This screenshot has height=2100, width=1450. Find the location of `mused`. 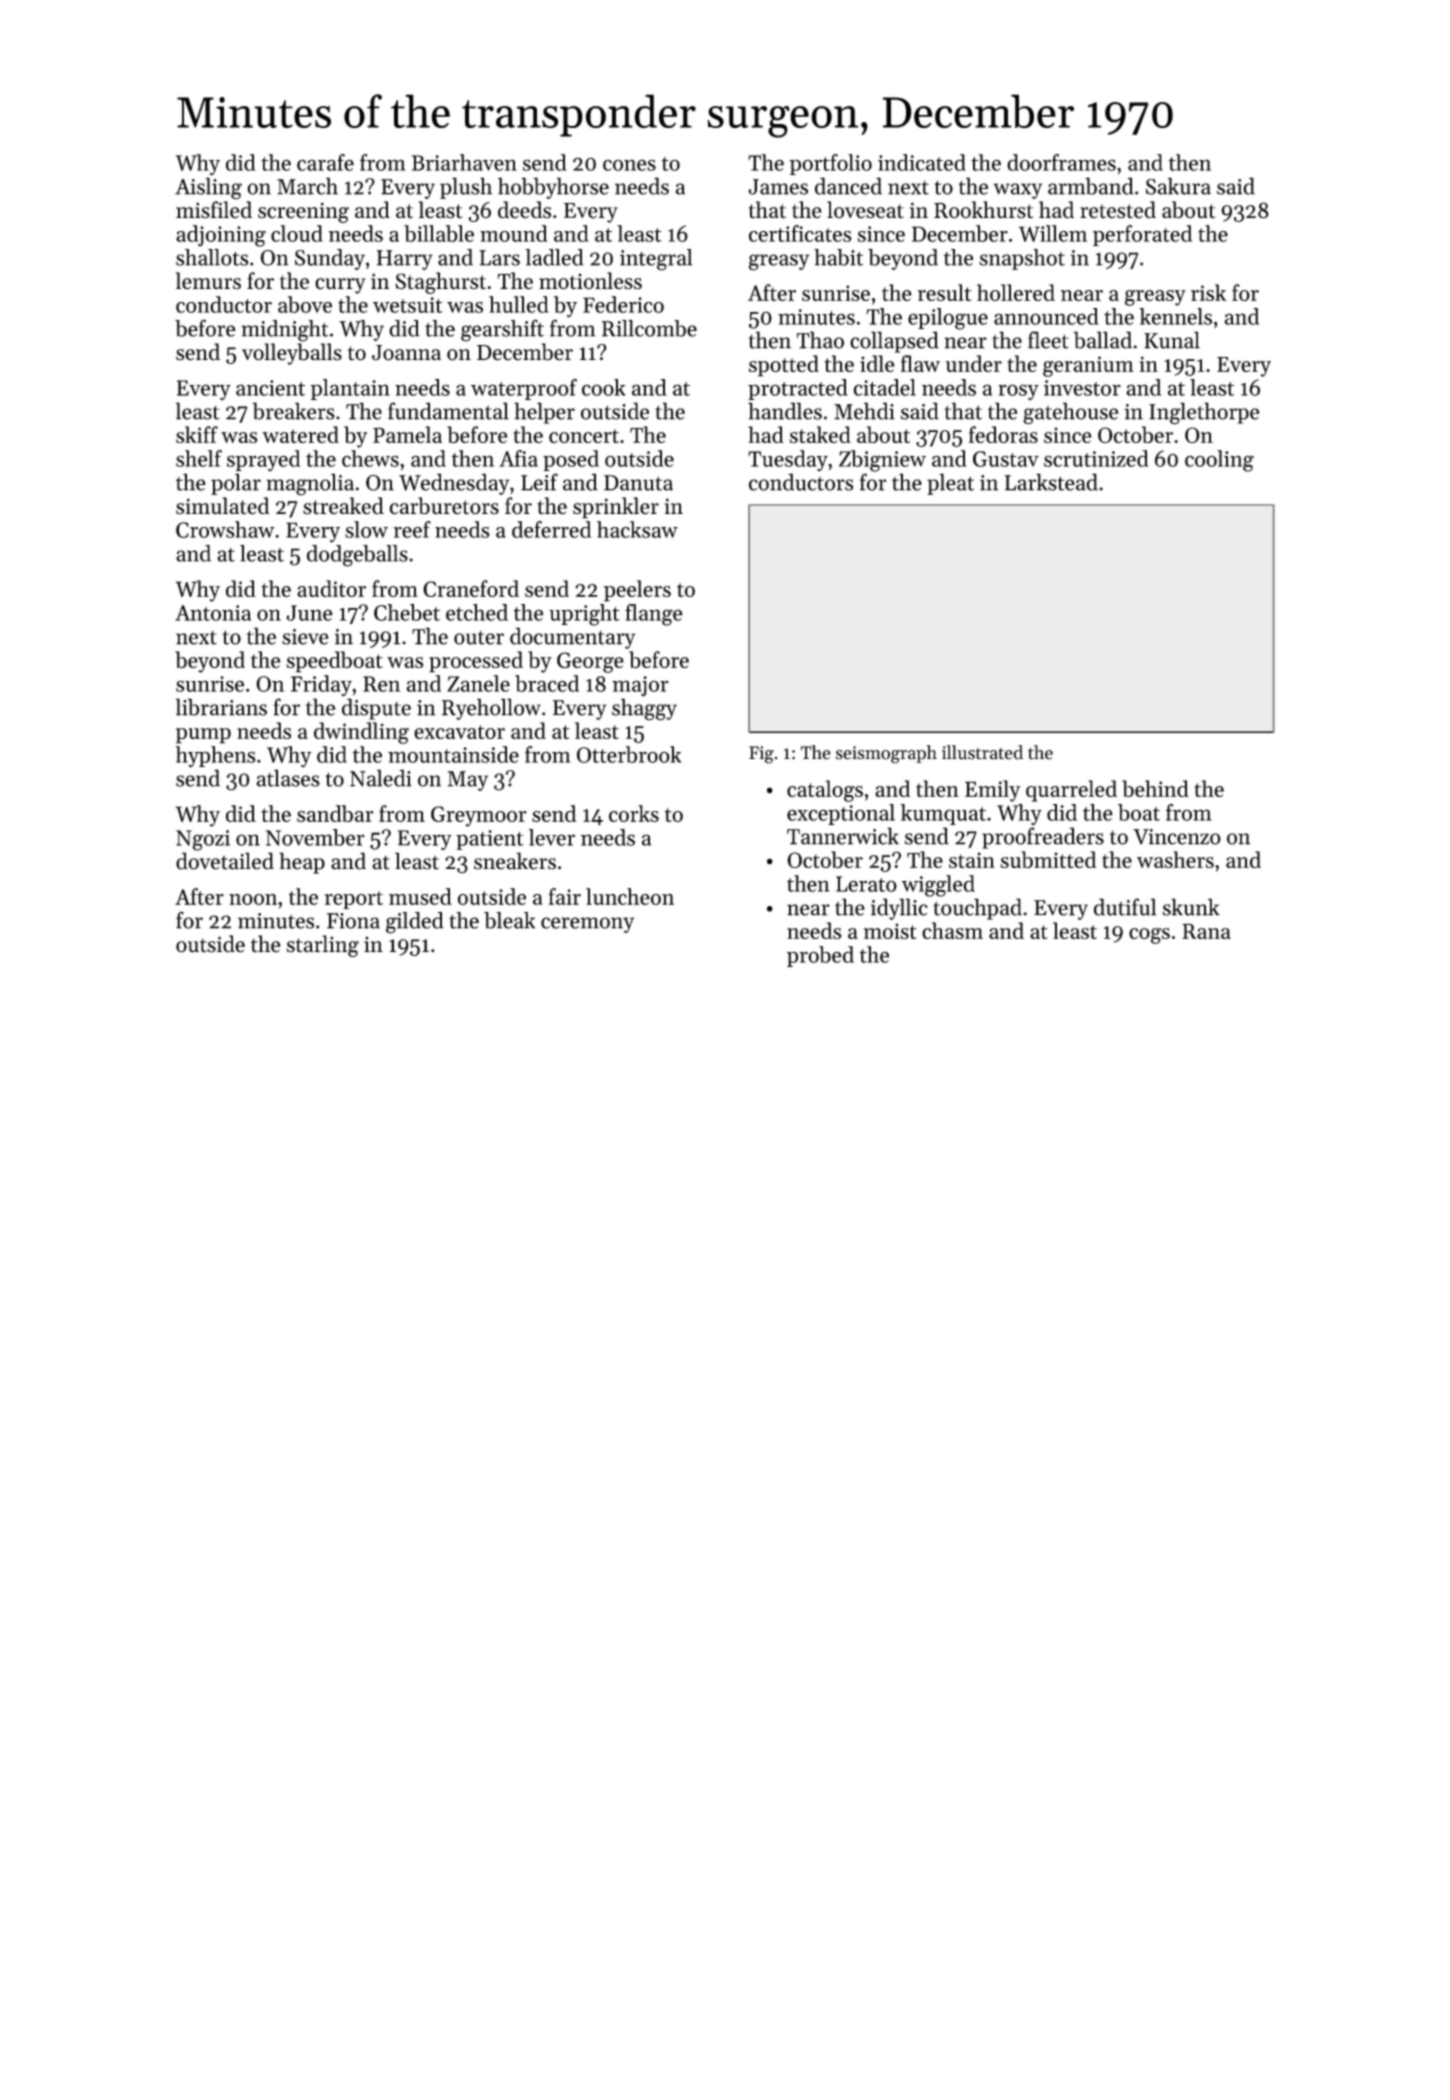

mused is located at coordinates (420, 896).
